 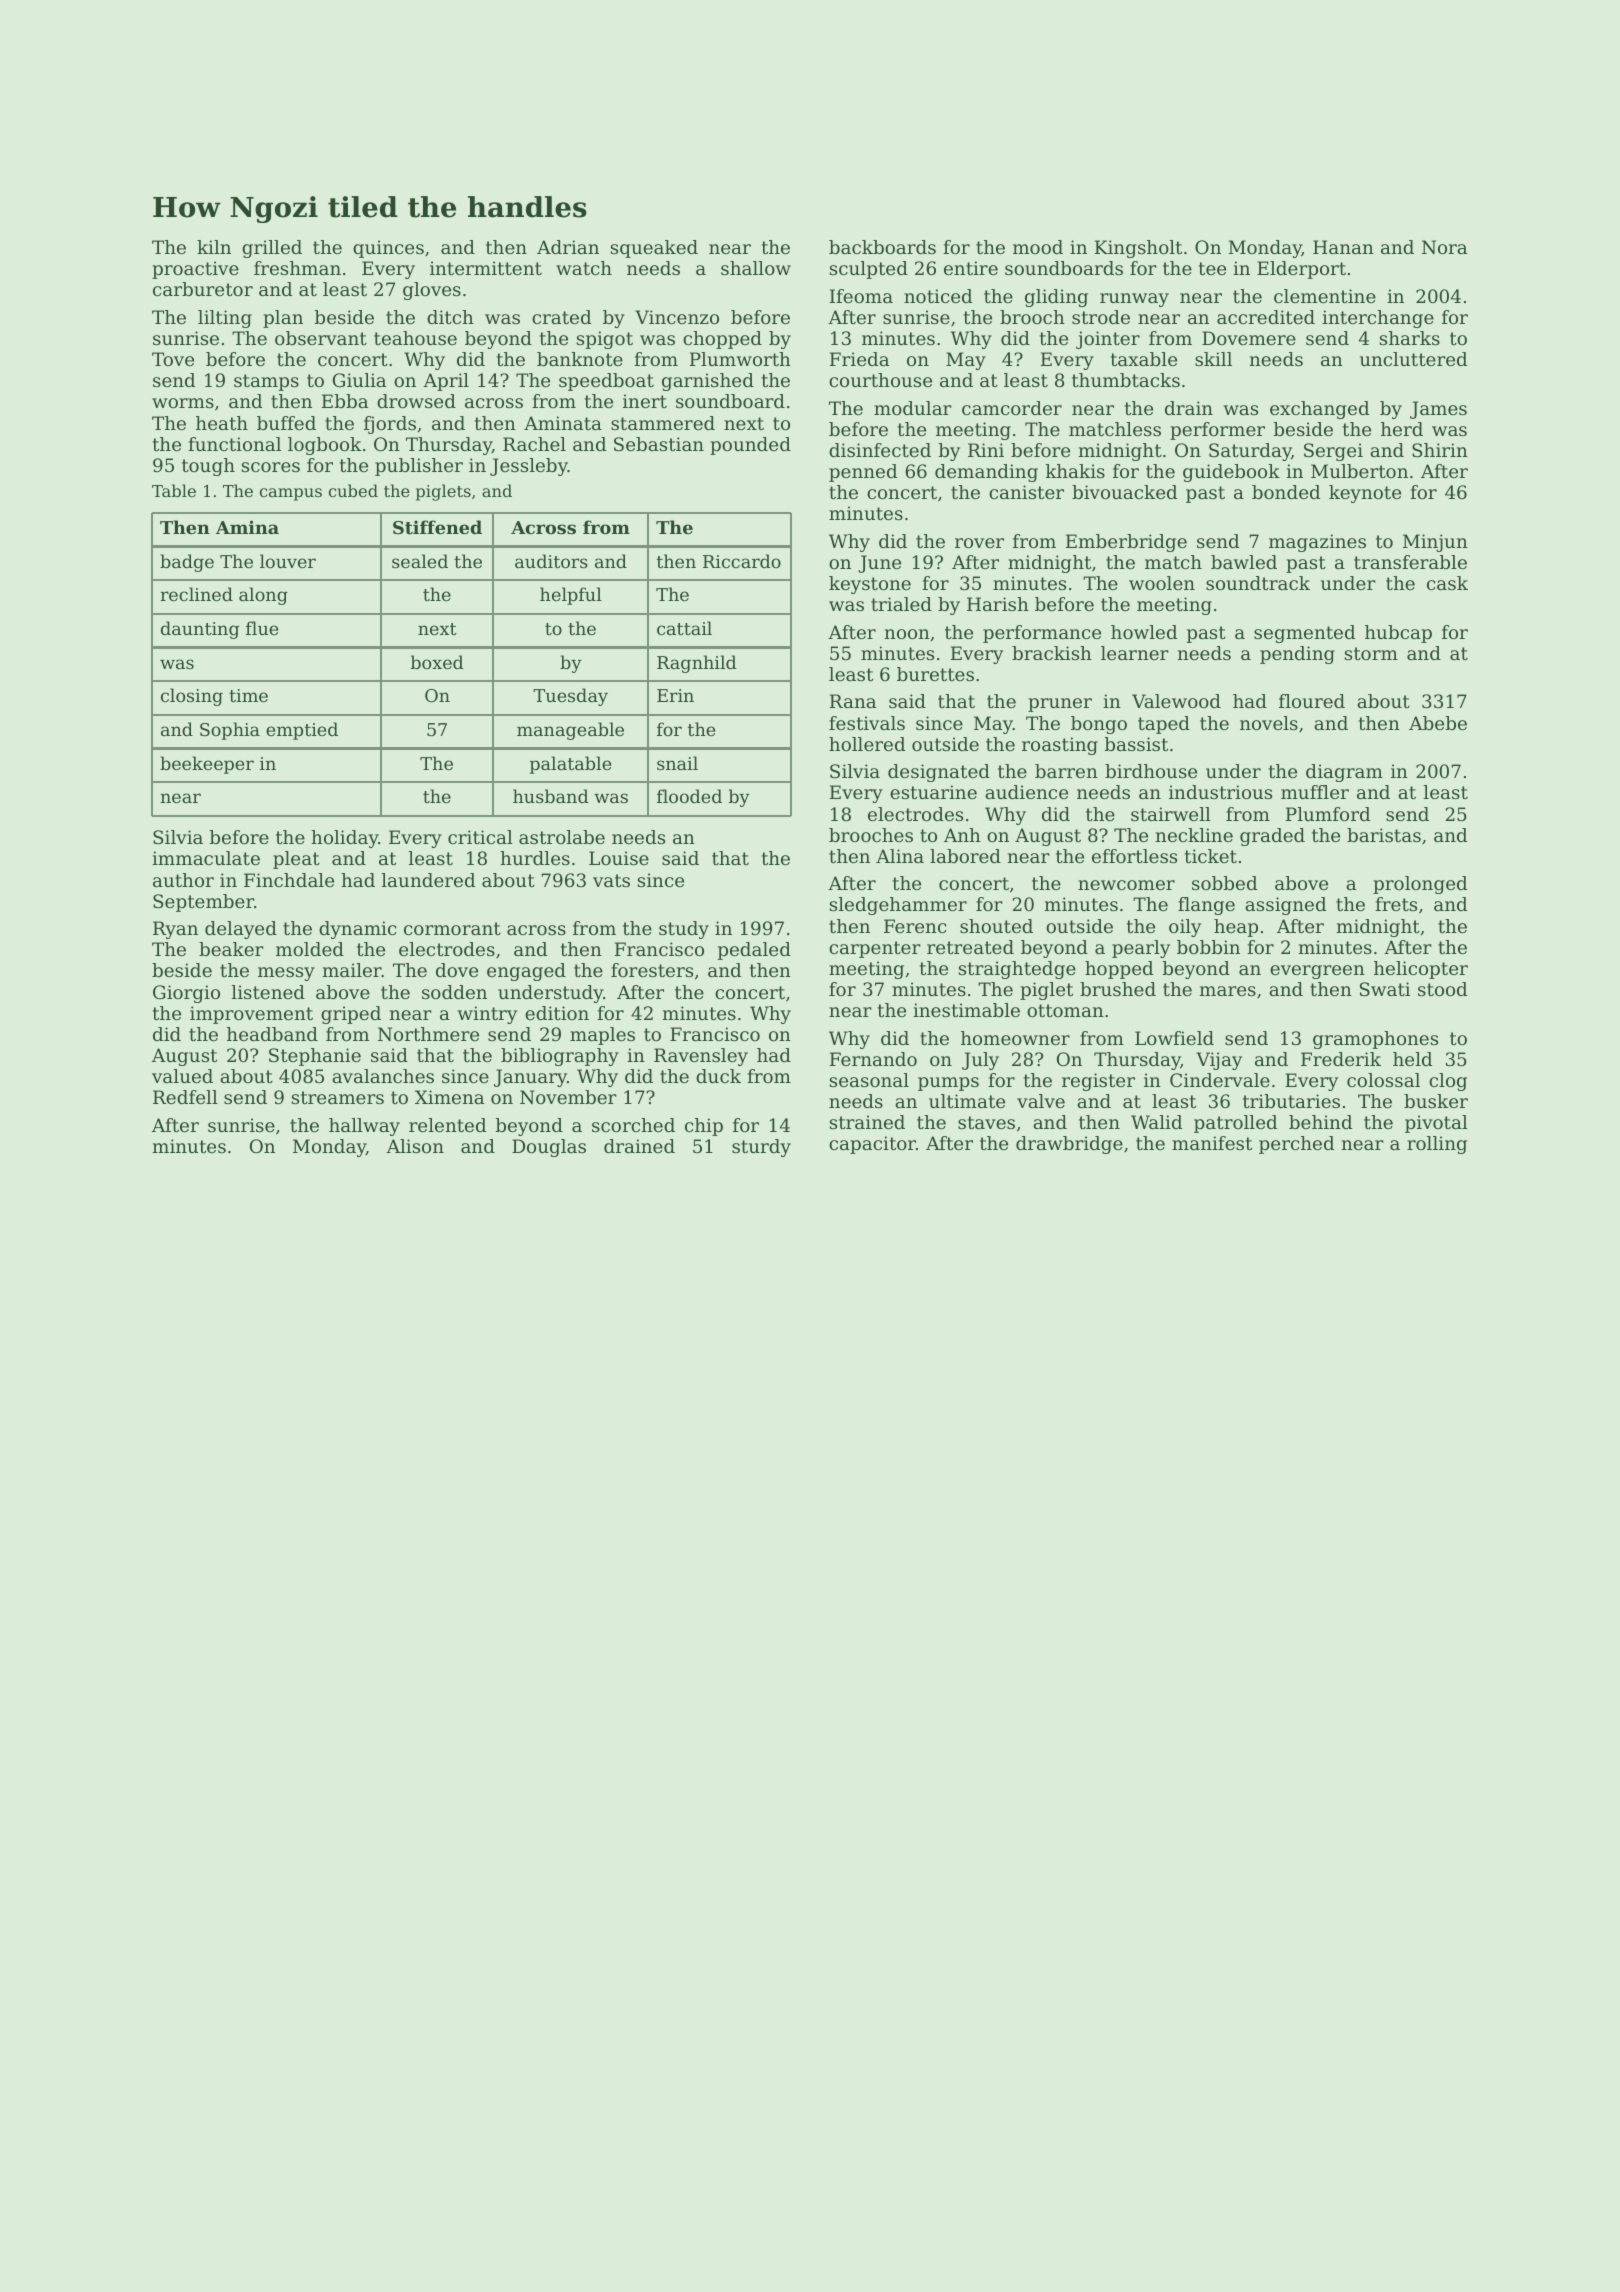 I want to click on gloves, so click(x=432, y=291).
